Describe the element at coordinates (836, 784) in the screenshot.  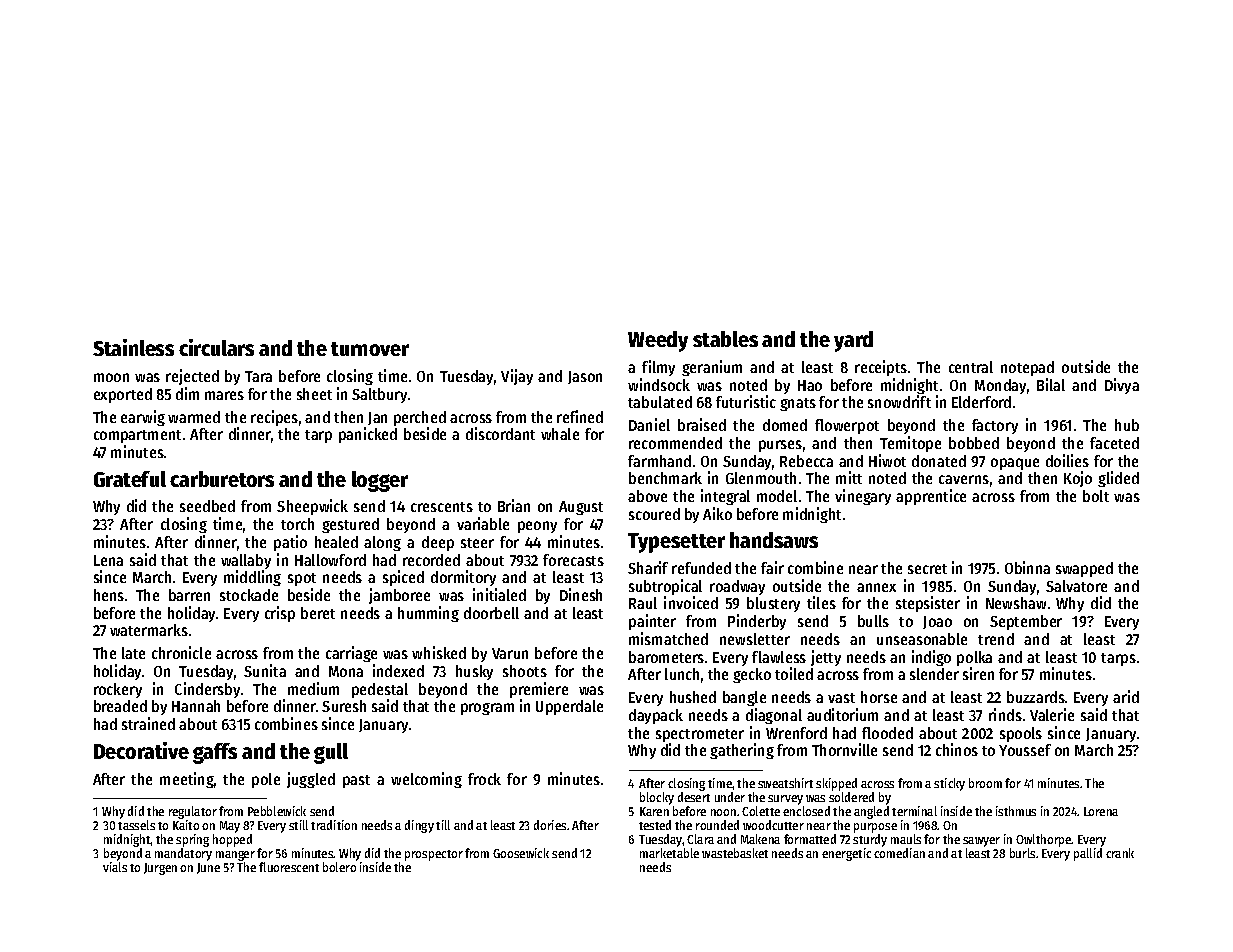
I see `skipped` at that location.
